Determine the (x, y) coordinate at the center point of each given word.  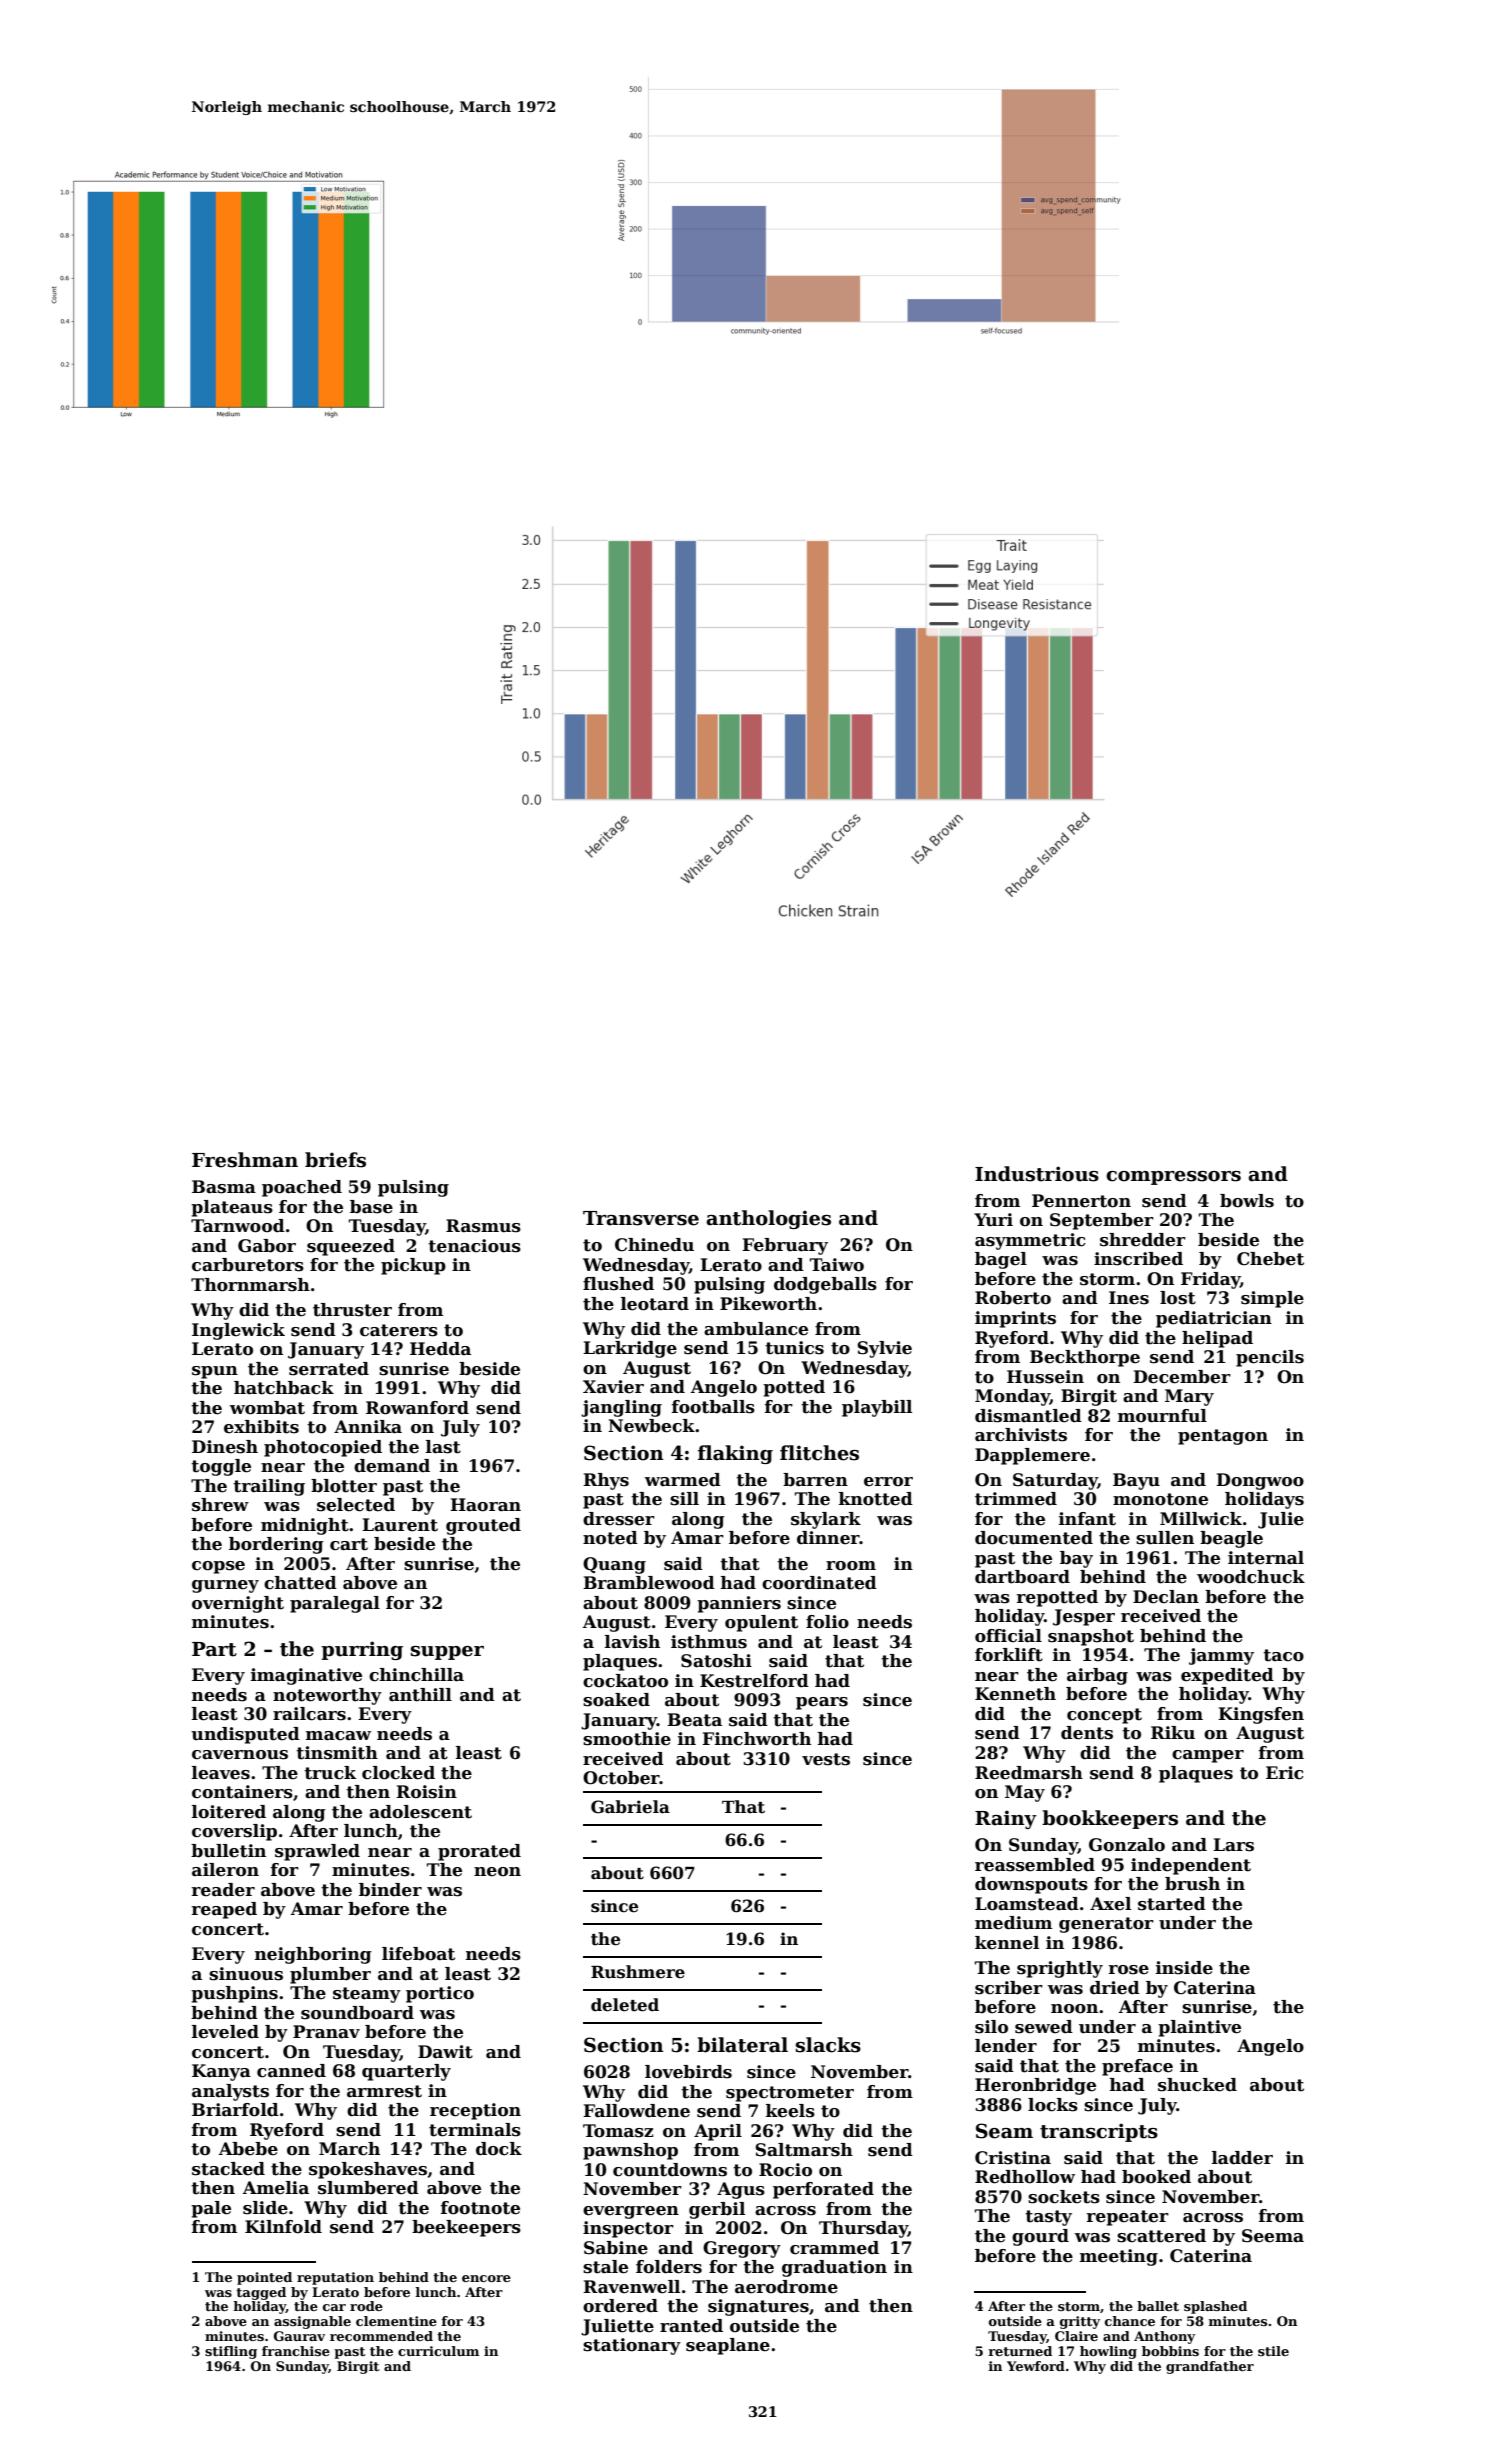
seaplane (728, 2346)
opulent (761, 1623)
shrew (220, 1505)
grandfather (1210, 2367)
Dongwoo (1260, 1481)
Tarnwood (238, 1226)
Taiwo (837, 1265)
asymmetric (1030, 1241)
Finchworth (756, 1739)
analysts (230, 2092)
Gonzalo (1127, 1845)
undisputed (245, 1735)
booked (1156, 2177)
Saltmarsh (804, 2150)
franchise (296, 2351)
